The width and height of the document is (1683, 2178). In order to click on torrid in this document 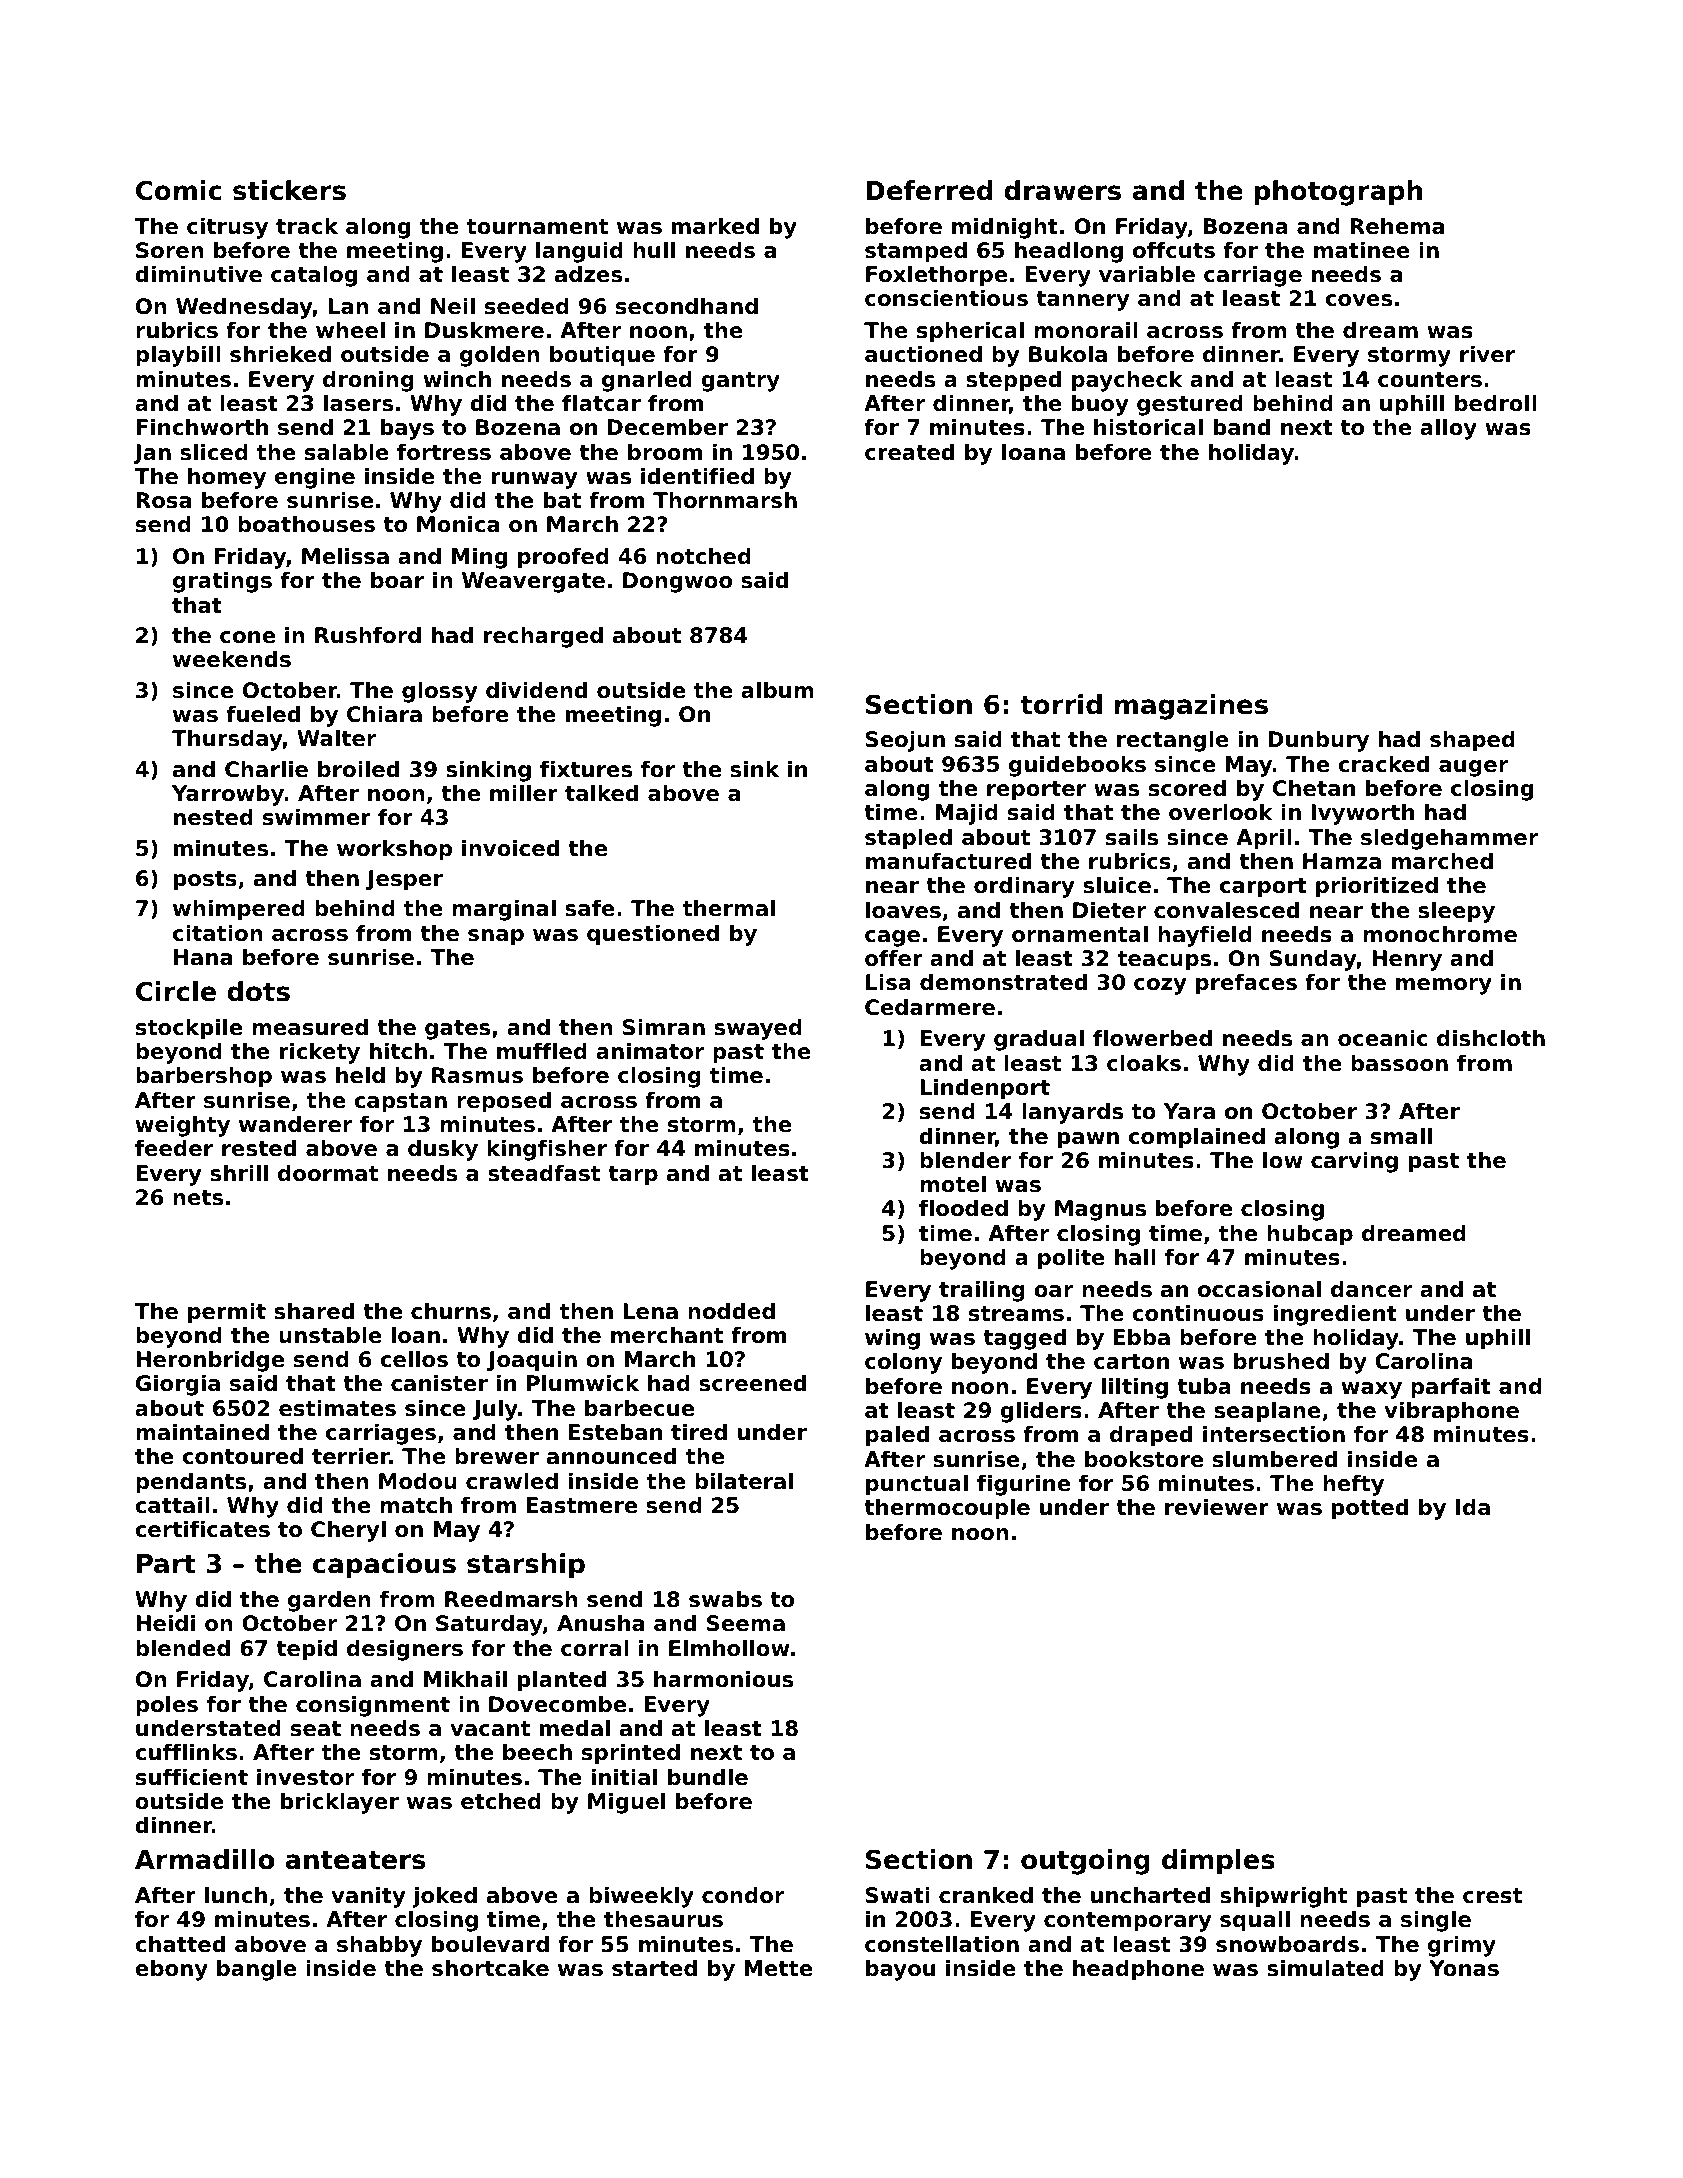, I will do `click(1061, 704)`.
